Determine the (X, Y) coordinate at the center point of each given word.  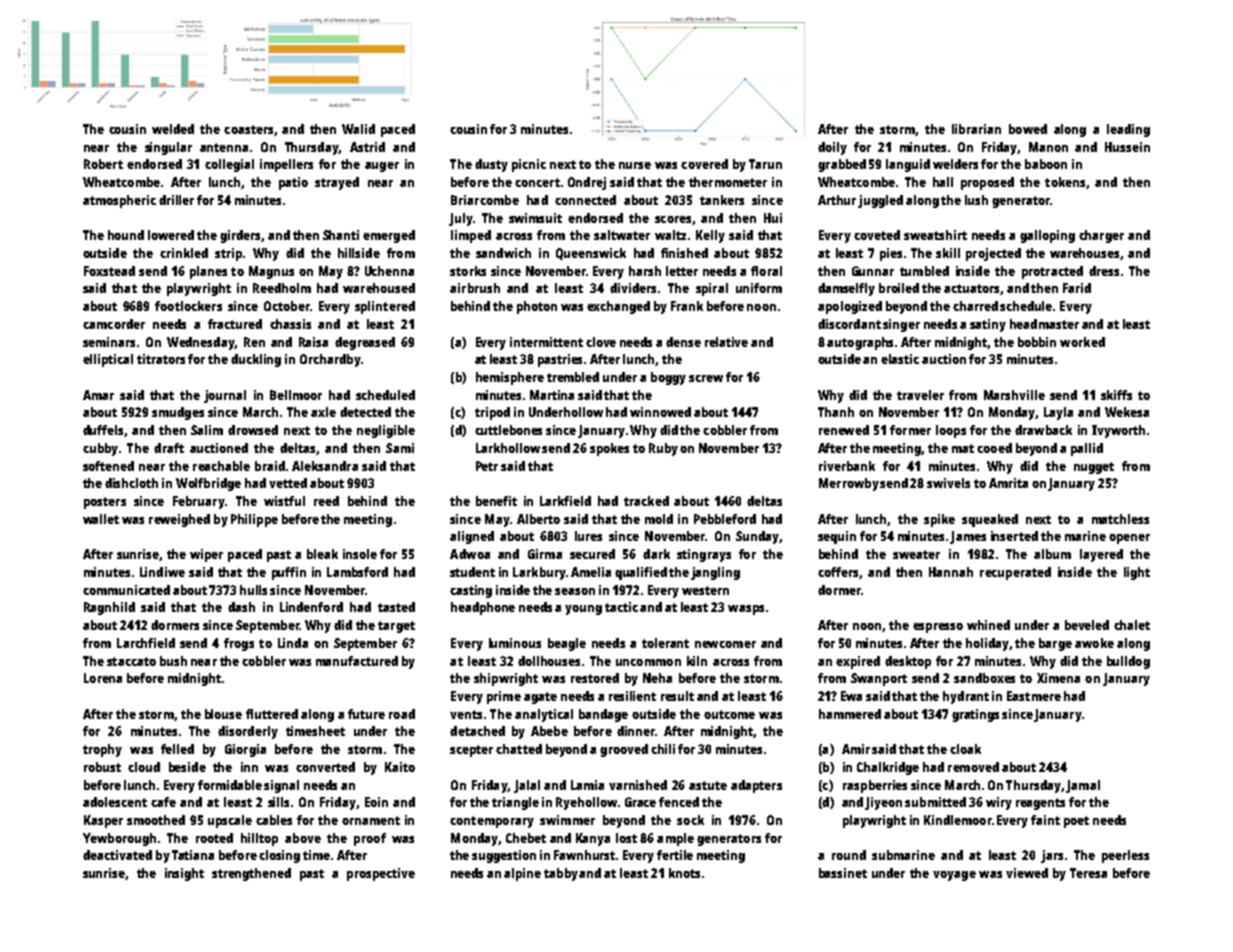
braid (270, 466)
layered (1101, 555)
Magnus (271, 272)
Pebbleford (725, 519)
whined (988, 625)
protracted (1052, 272)
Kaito (400, 767)
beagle (567, 644)
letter (682, 271)
